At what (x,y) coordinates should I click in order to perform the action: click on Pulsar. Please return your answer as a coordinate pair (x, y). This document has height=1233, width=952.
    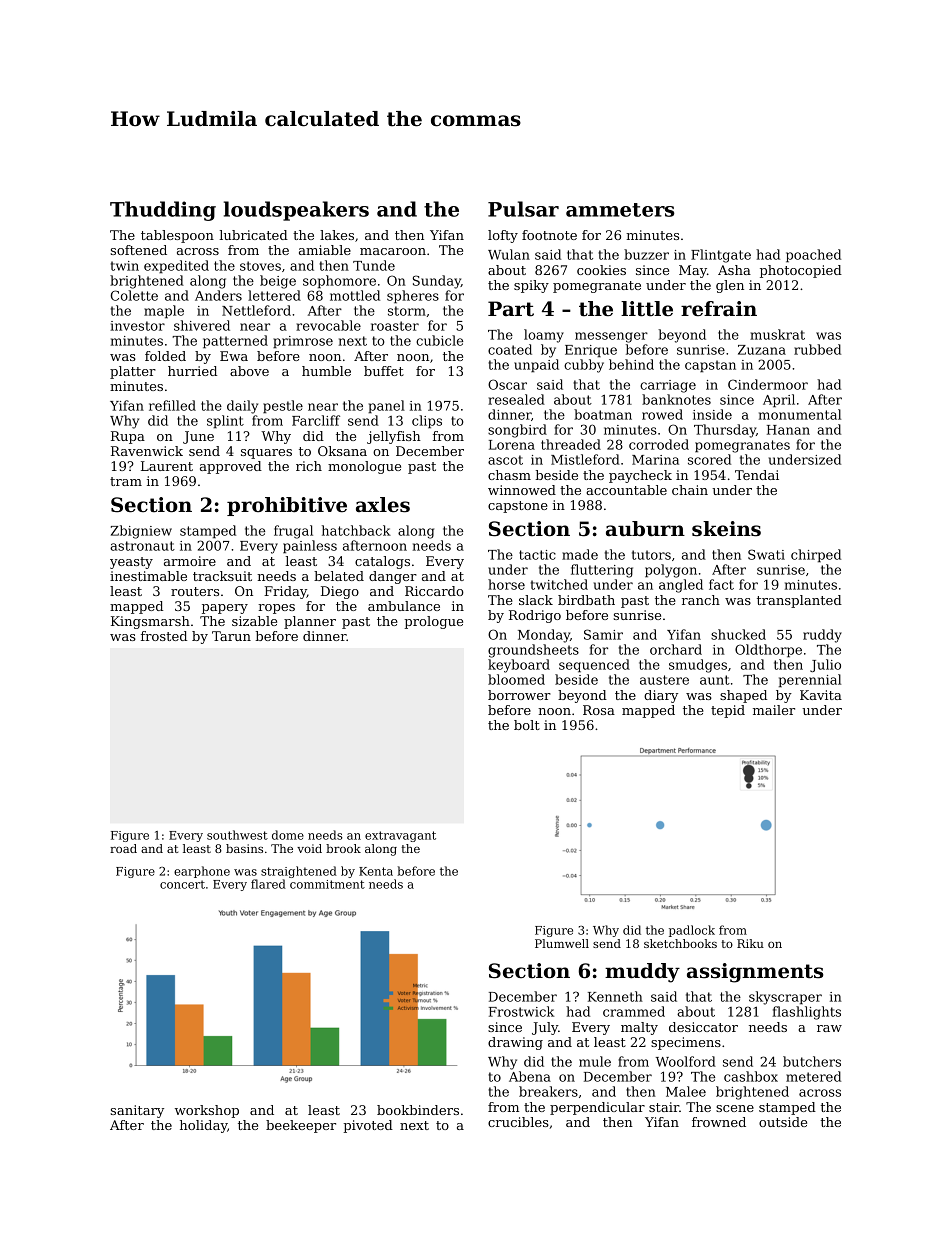
    Looking at the image, I should click on (523, 209).
